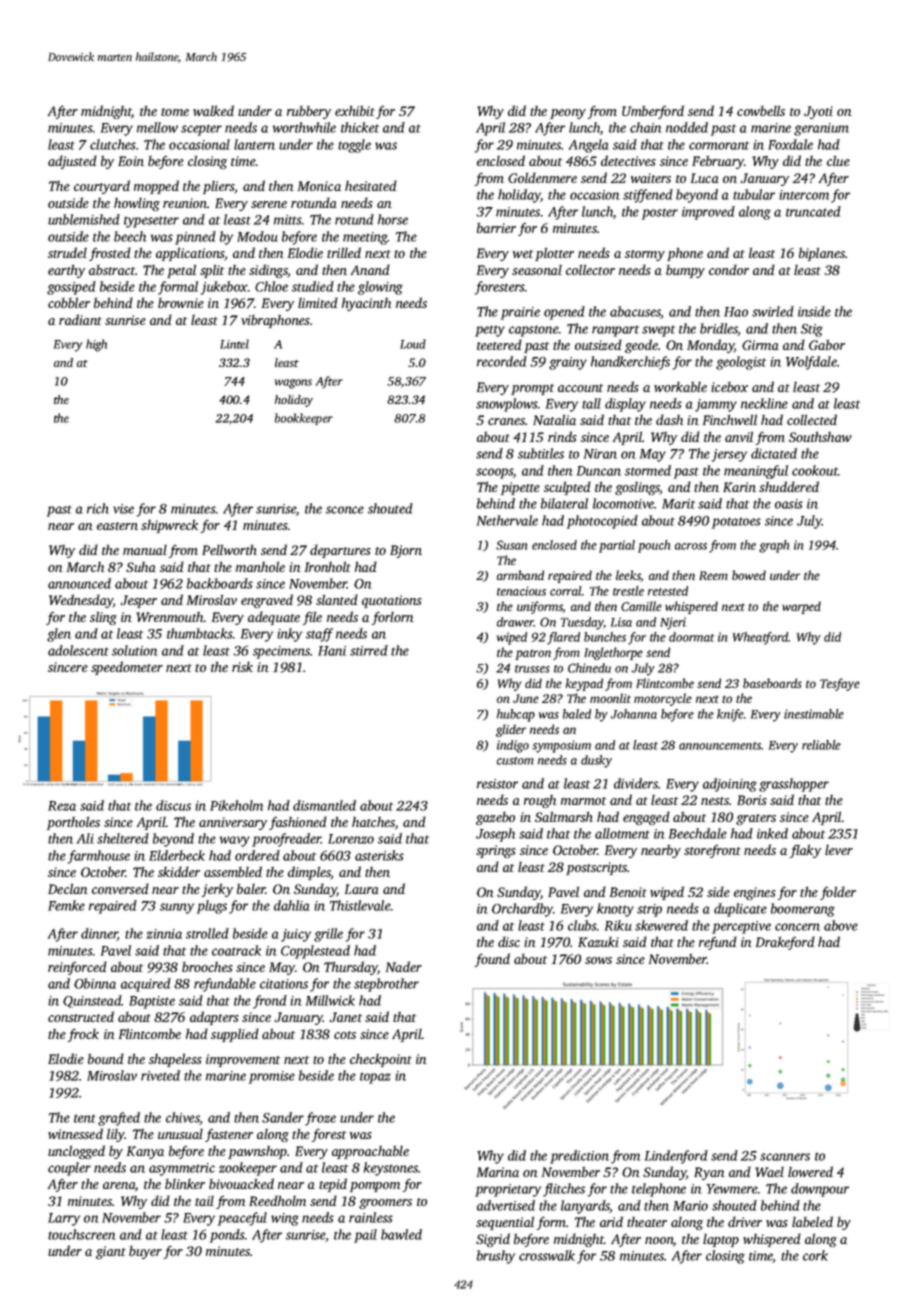 The height and width of the screenshot is (1316, 908). I want to click on brushy, so click(496, 1257).
